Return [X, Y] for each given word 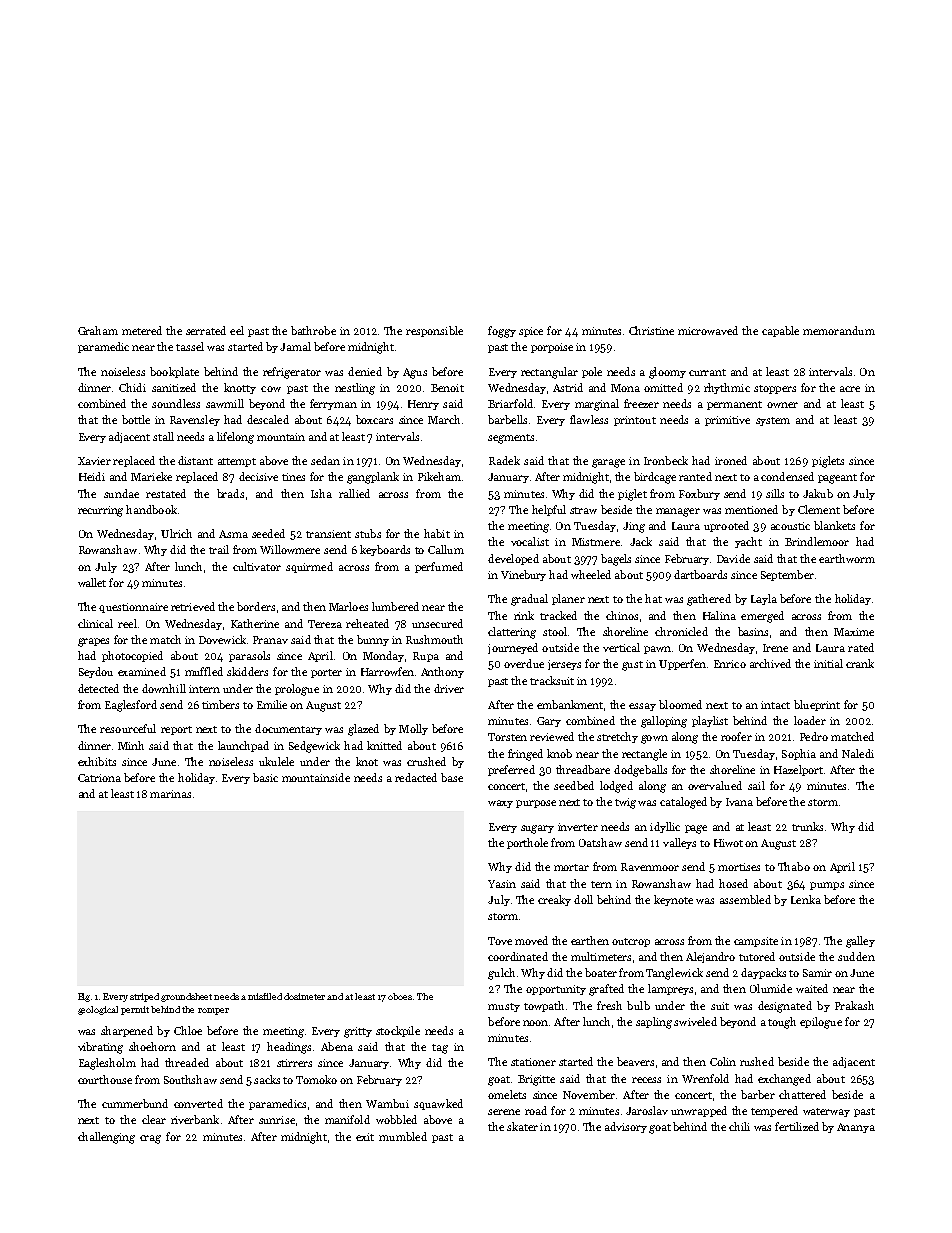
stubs [368, 533]
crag [150, 1139]
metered [142, 330]
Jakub [818, 493]
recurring [100, 511]
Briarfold [510, 403]
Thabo [794, 866]
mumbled [403, 1136]
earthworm [847, 558]
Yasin [502, 884]
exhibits [97, 761]
